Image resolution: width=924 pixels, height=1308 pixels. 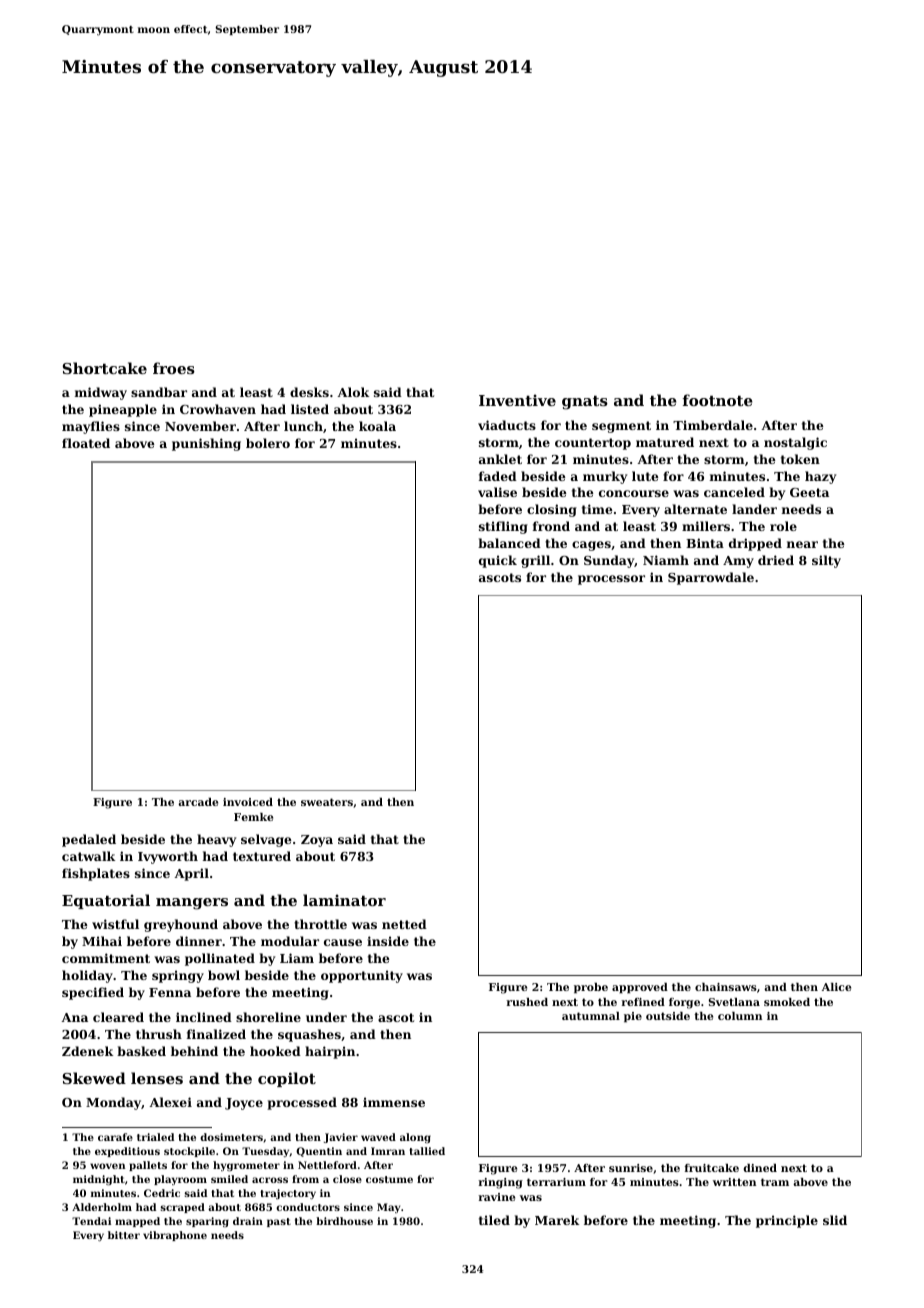 I want to click on Sparrowdale, so click(x=711, y=578).
